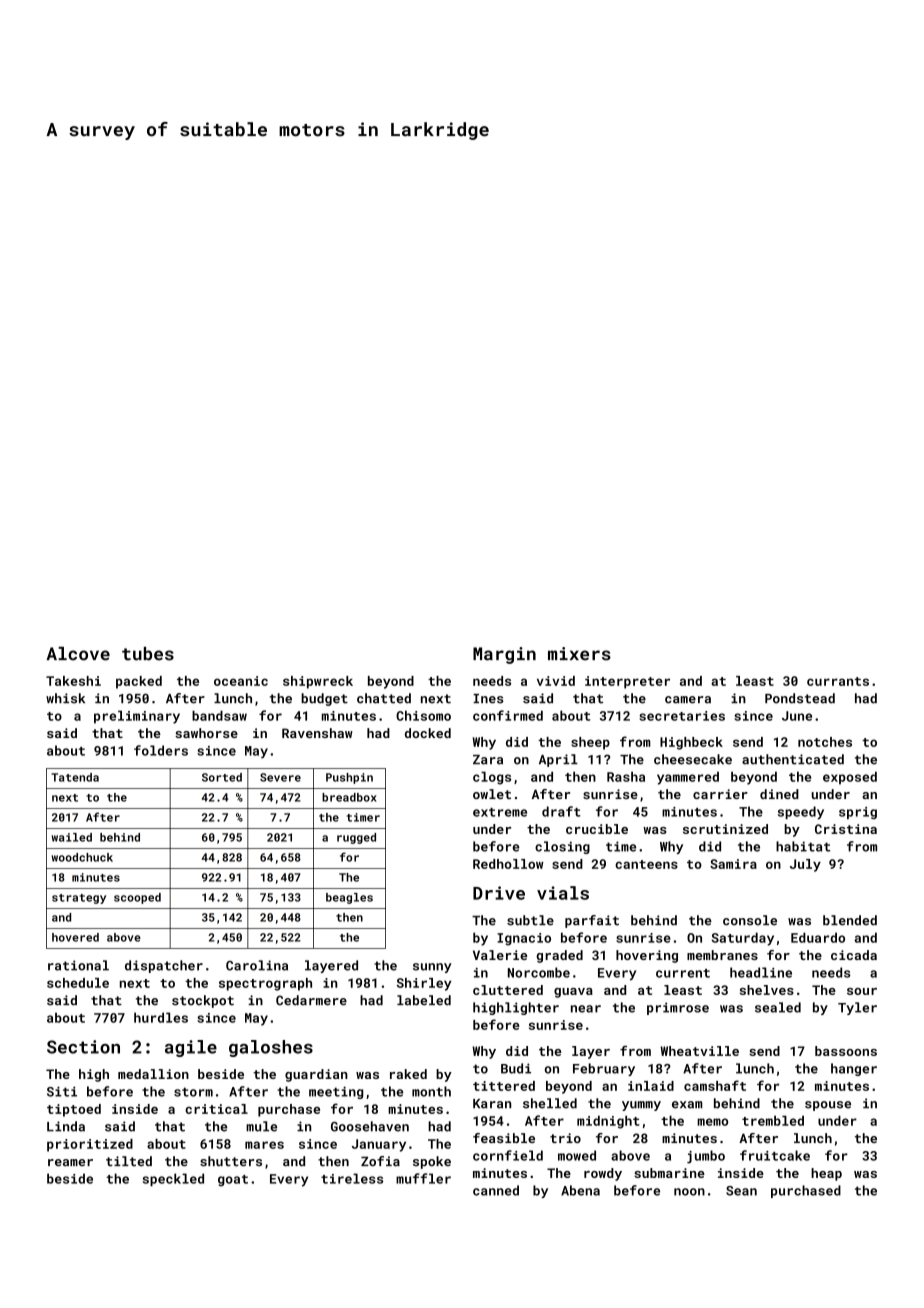  Describe the element at coordinates (356, 838) in the screenshot. I see `rugged` at that location.
